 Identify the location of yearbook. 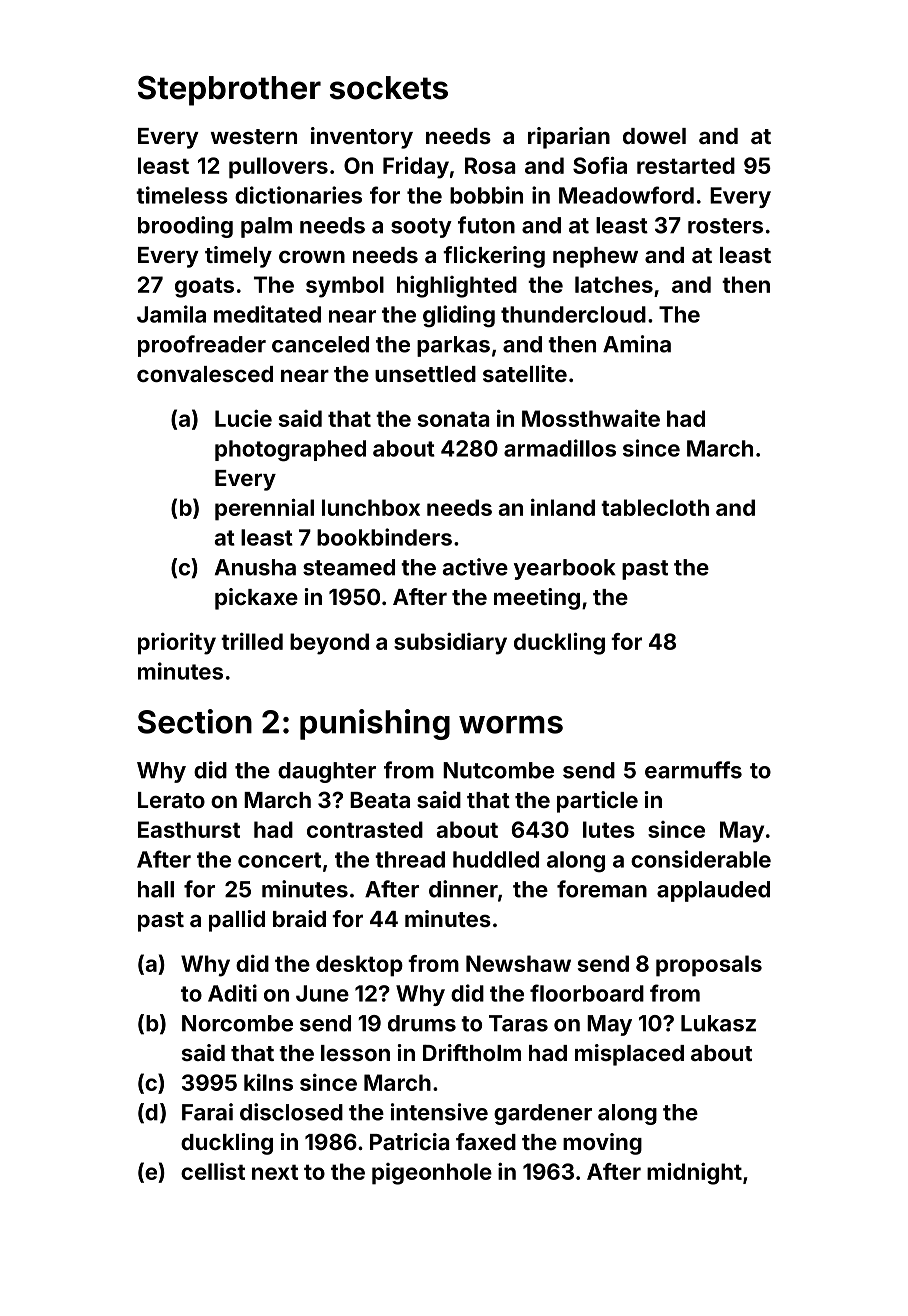
(565, 569).
